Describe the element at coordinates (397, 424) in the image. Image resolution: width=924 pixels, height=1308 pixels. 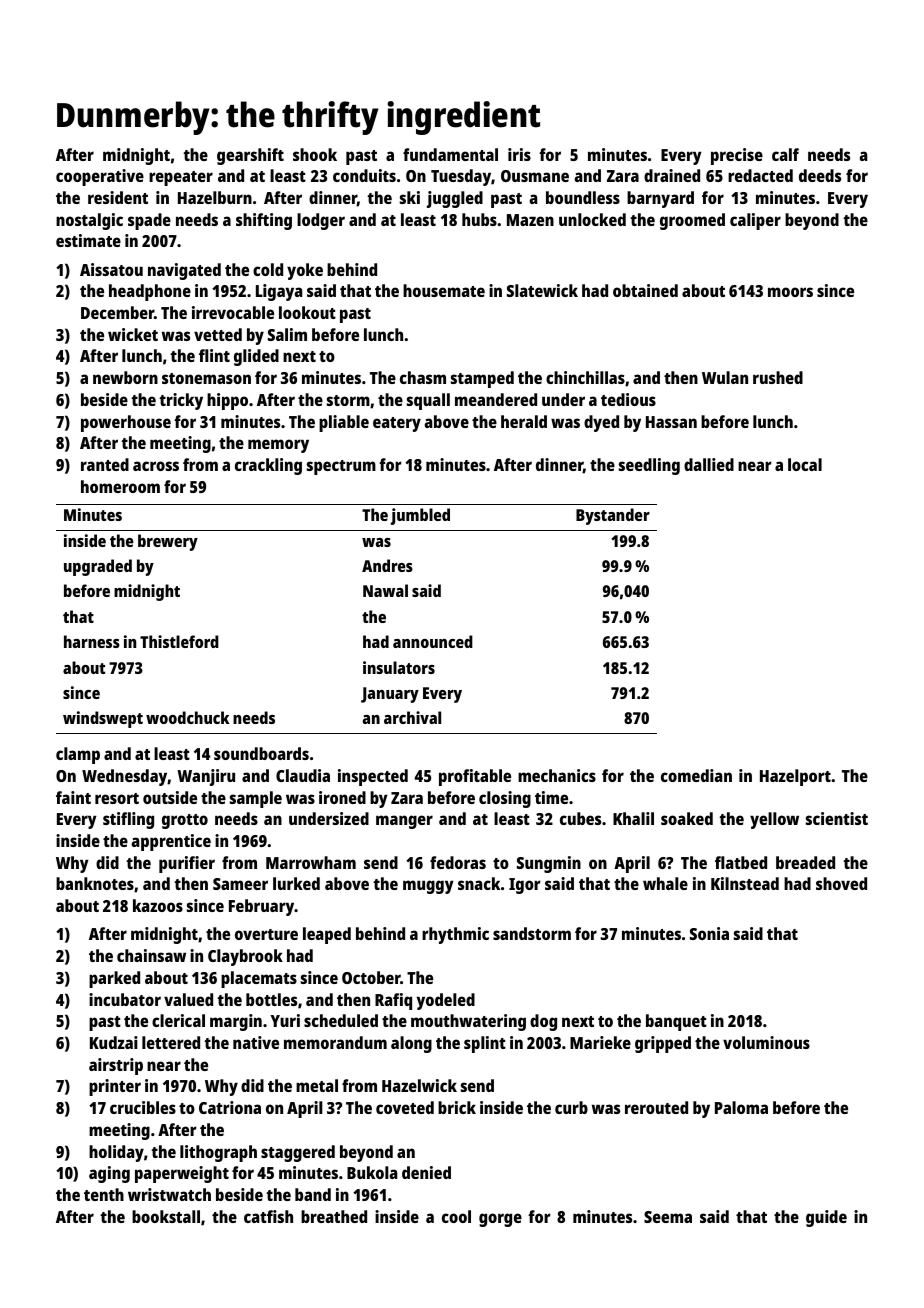
I see `eatery` at that location.
